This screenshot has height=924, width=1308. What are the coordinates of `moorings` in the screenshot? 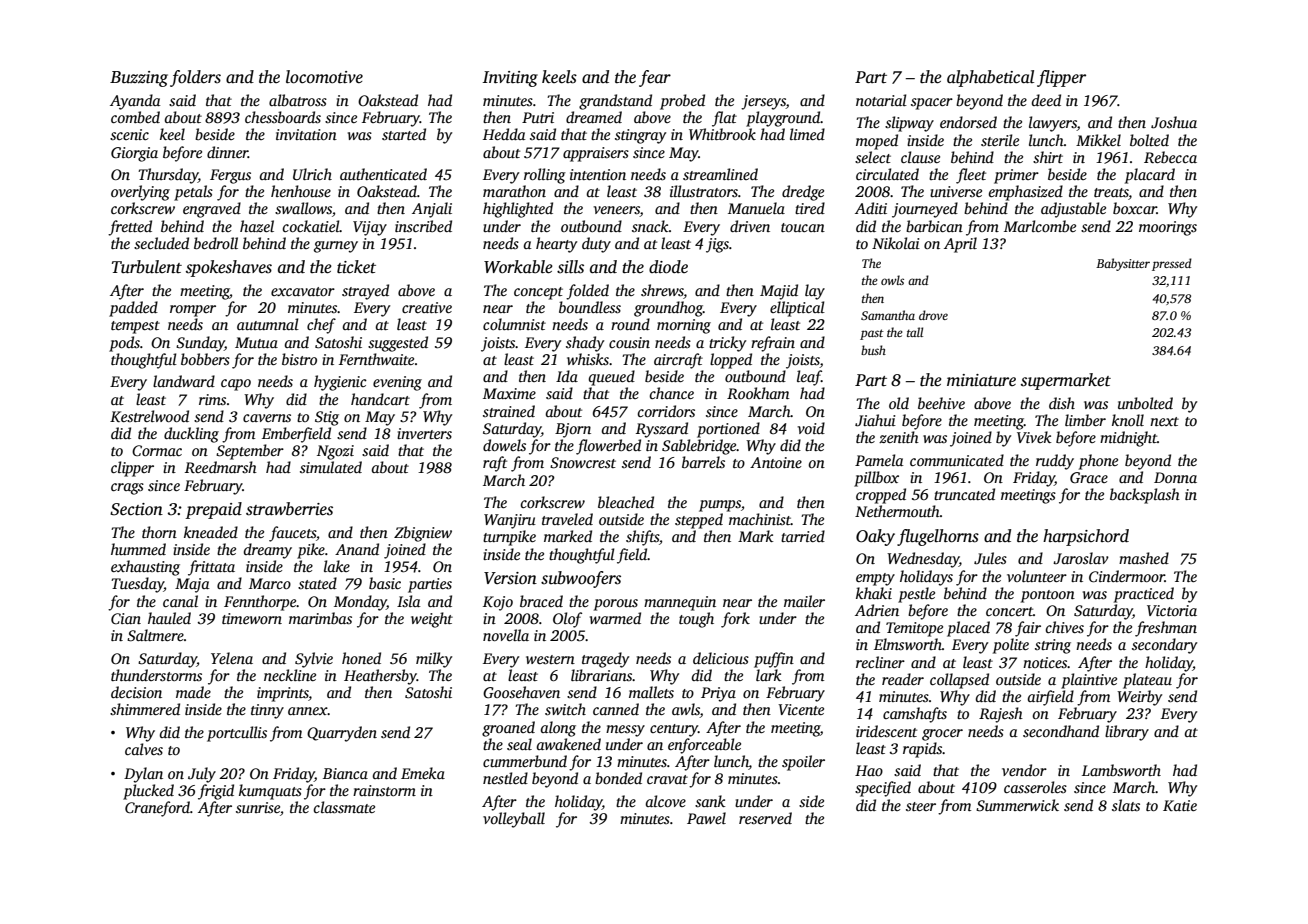 It's located at (1168, 228).
